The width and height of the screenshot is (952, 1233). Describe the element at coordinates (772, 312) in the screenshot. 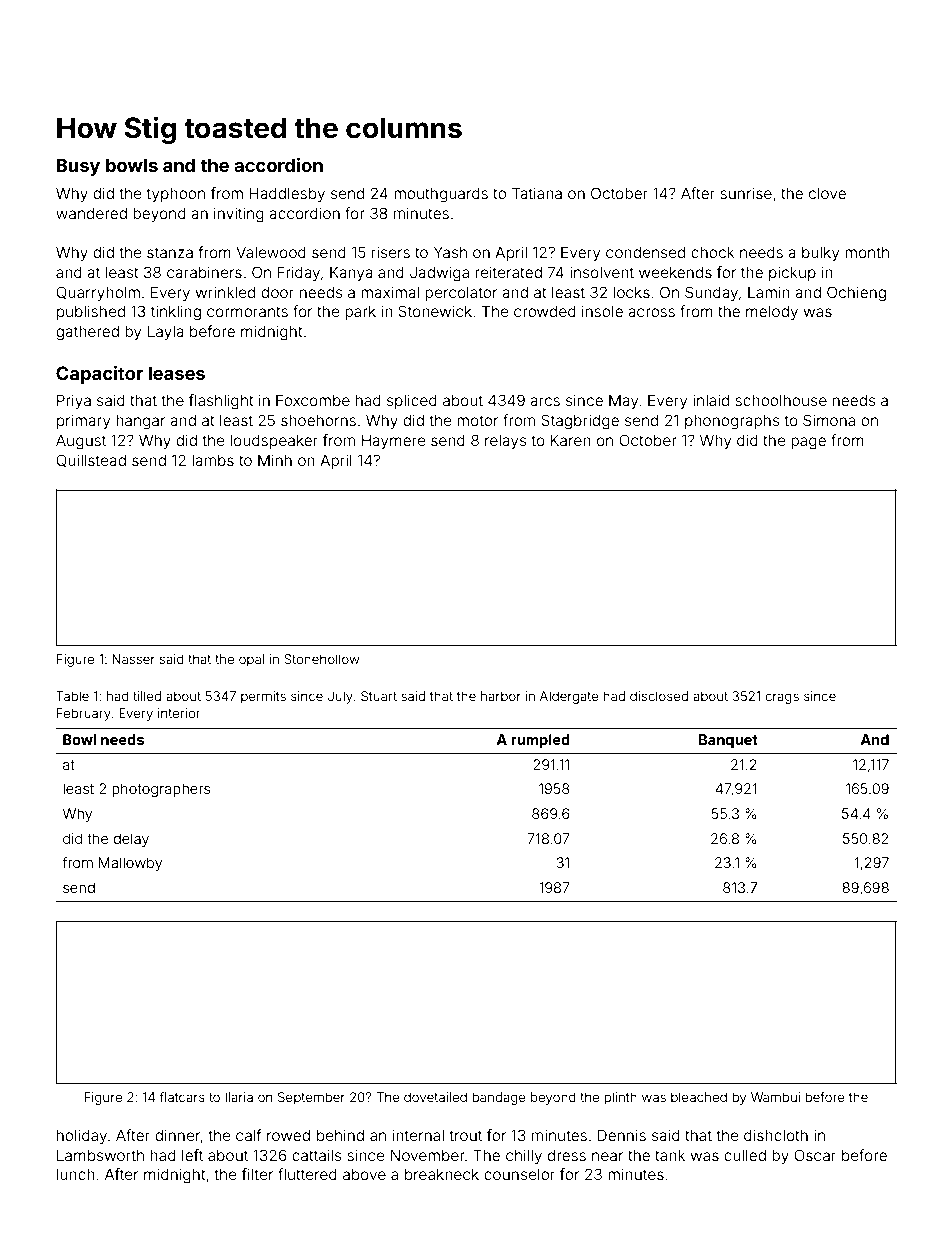

I see `melody` at that location.
